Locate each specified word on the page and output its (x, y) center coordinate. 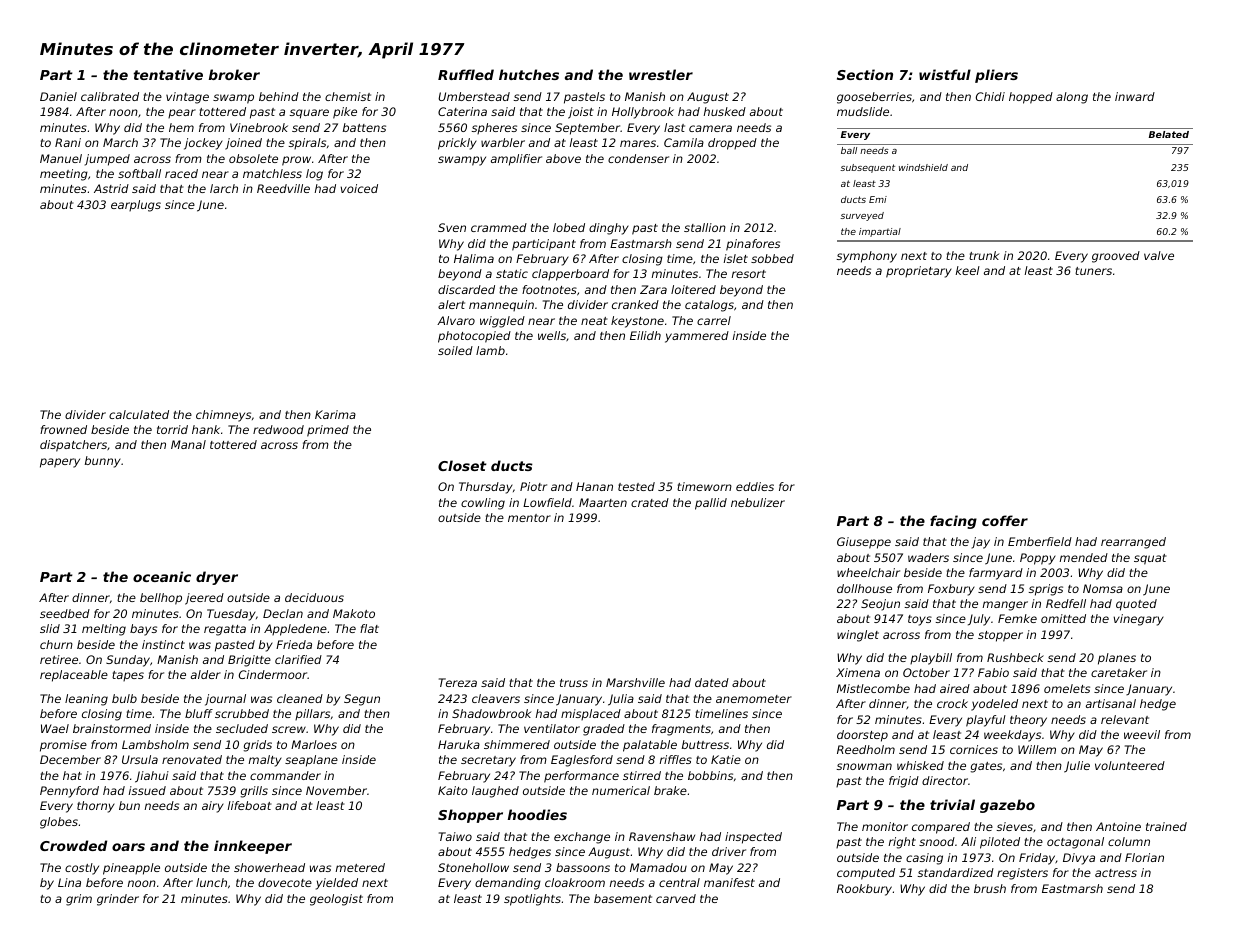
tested (636, 486)
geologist (336, 900)
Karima (335, 414)
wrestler (661, 74)
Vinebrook (259, 127)
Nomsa (1103, 588)
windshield (923, 167)
